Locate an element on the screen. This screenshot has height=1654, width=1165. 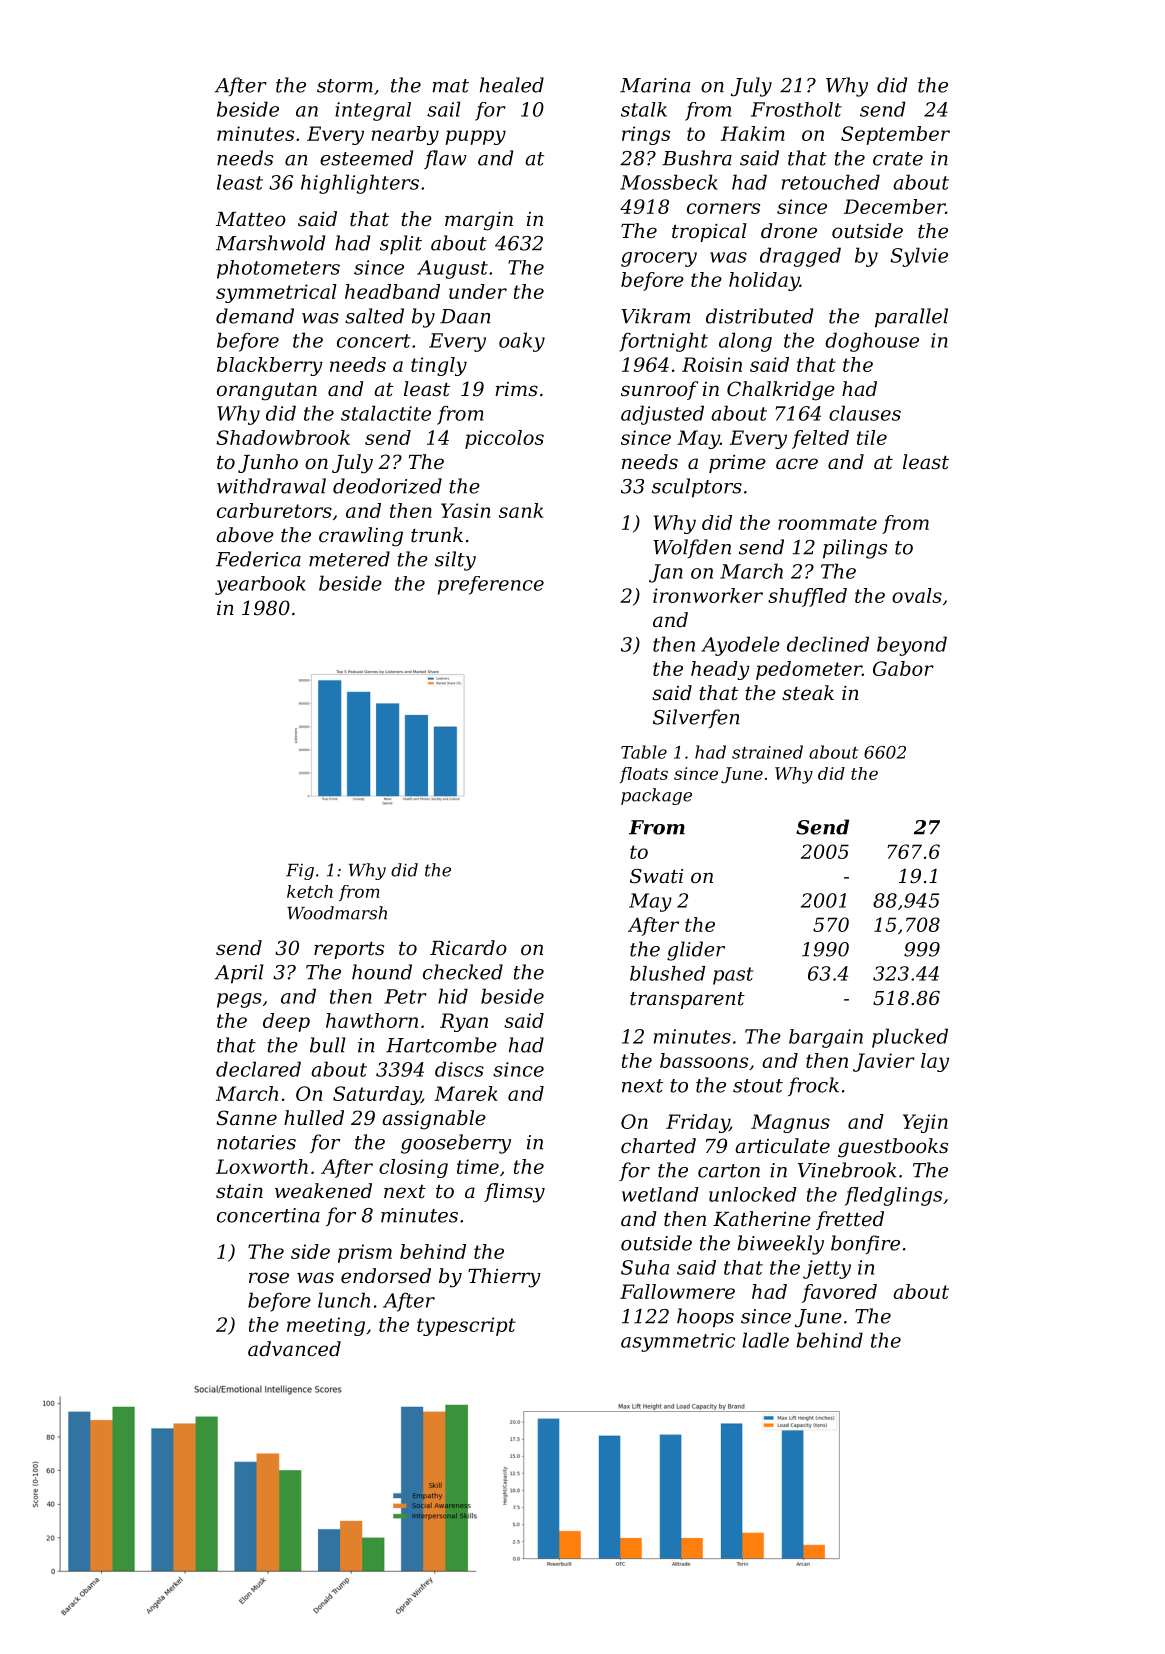
healed is located at coordinates (512, 85).
